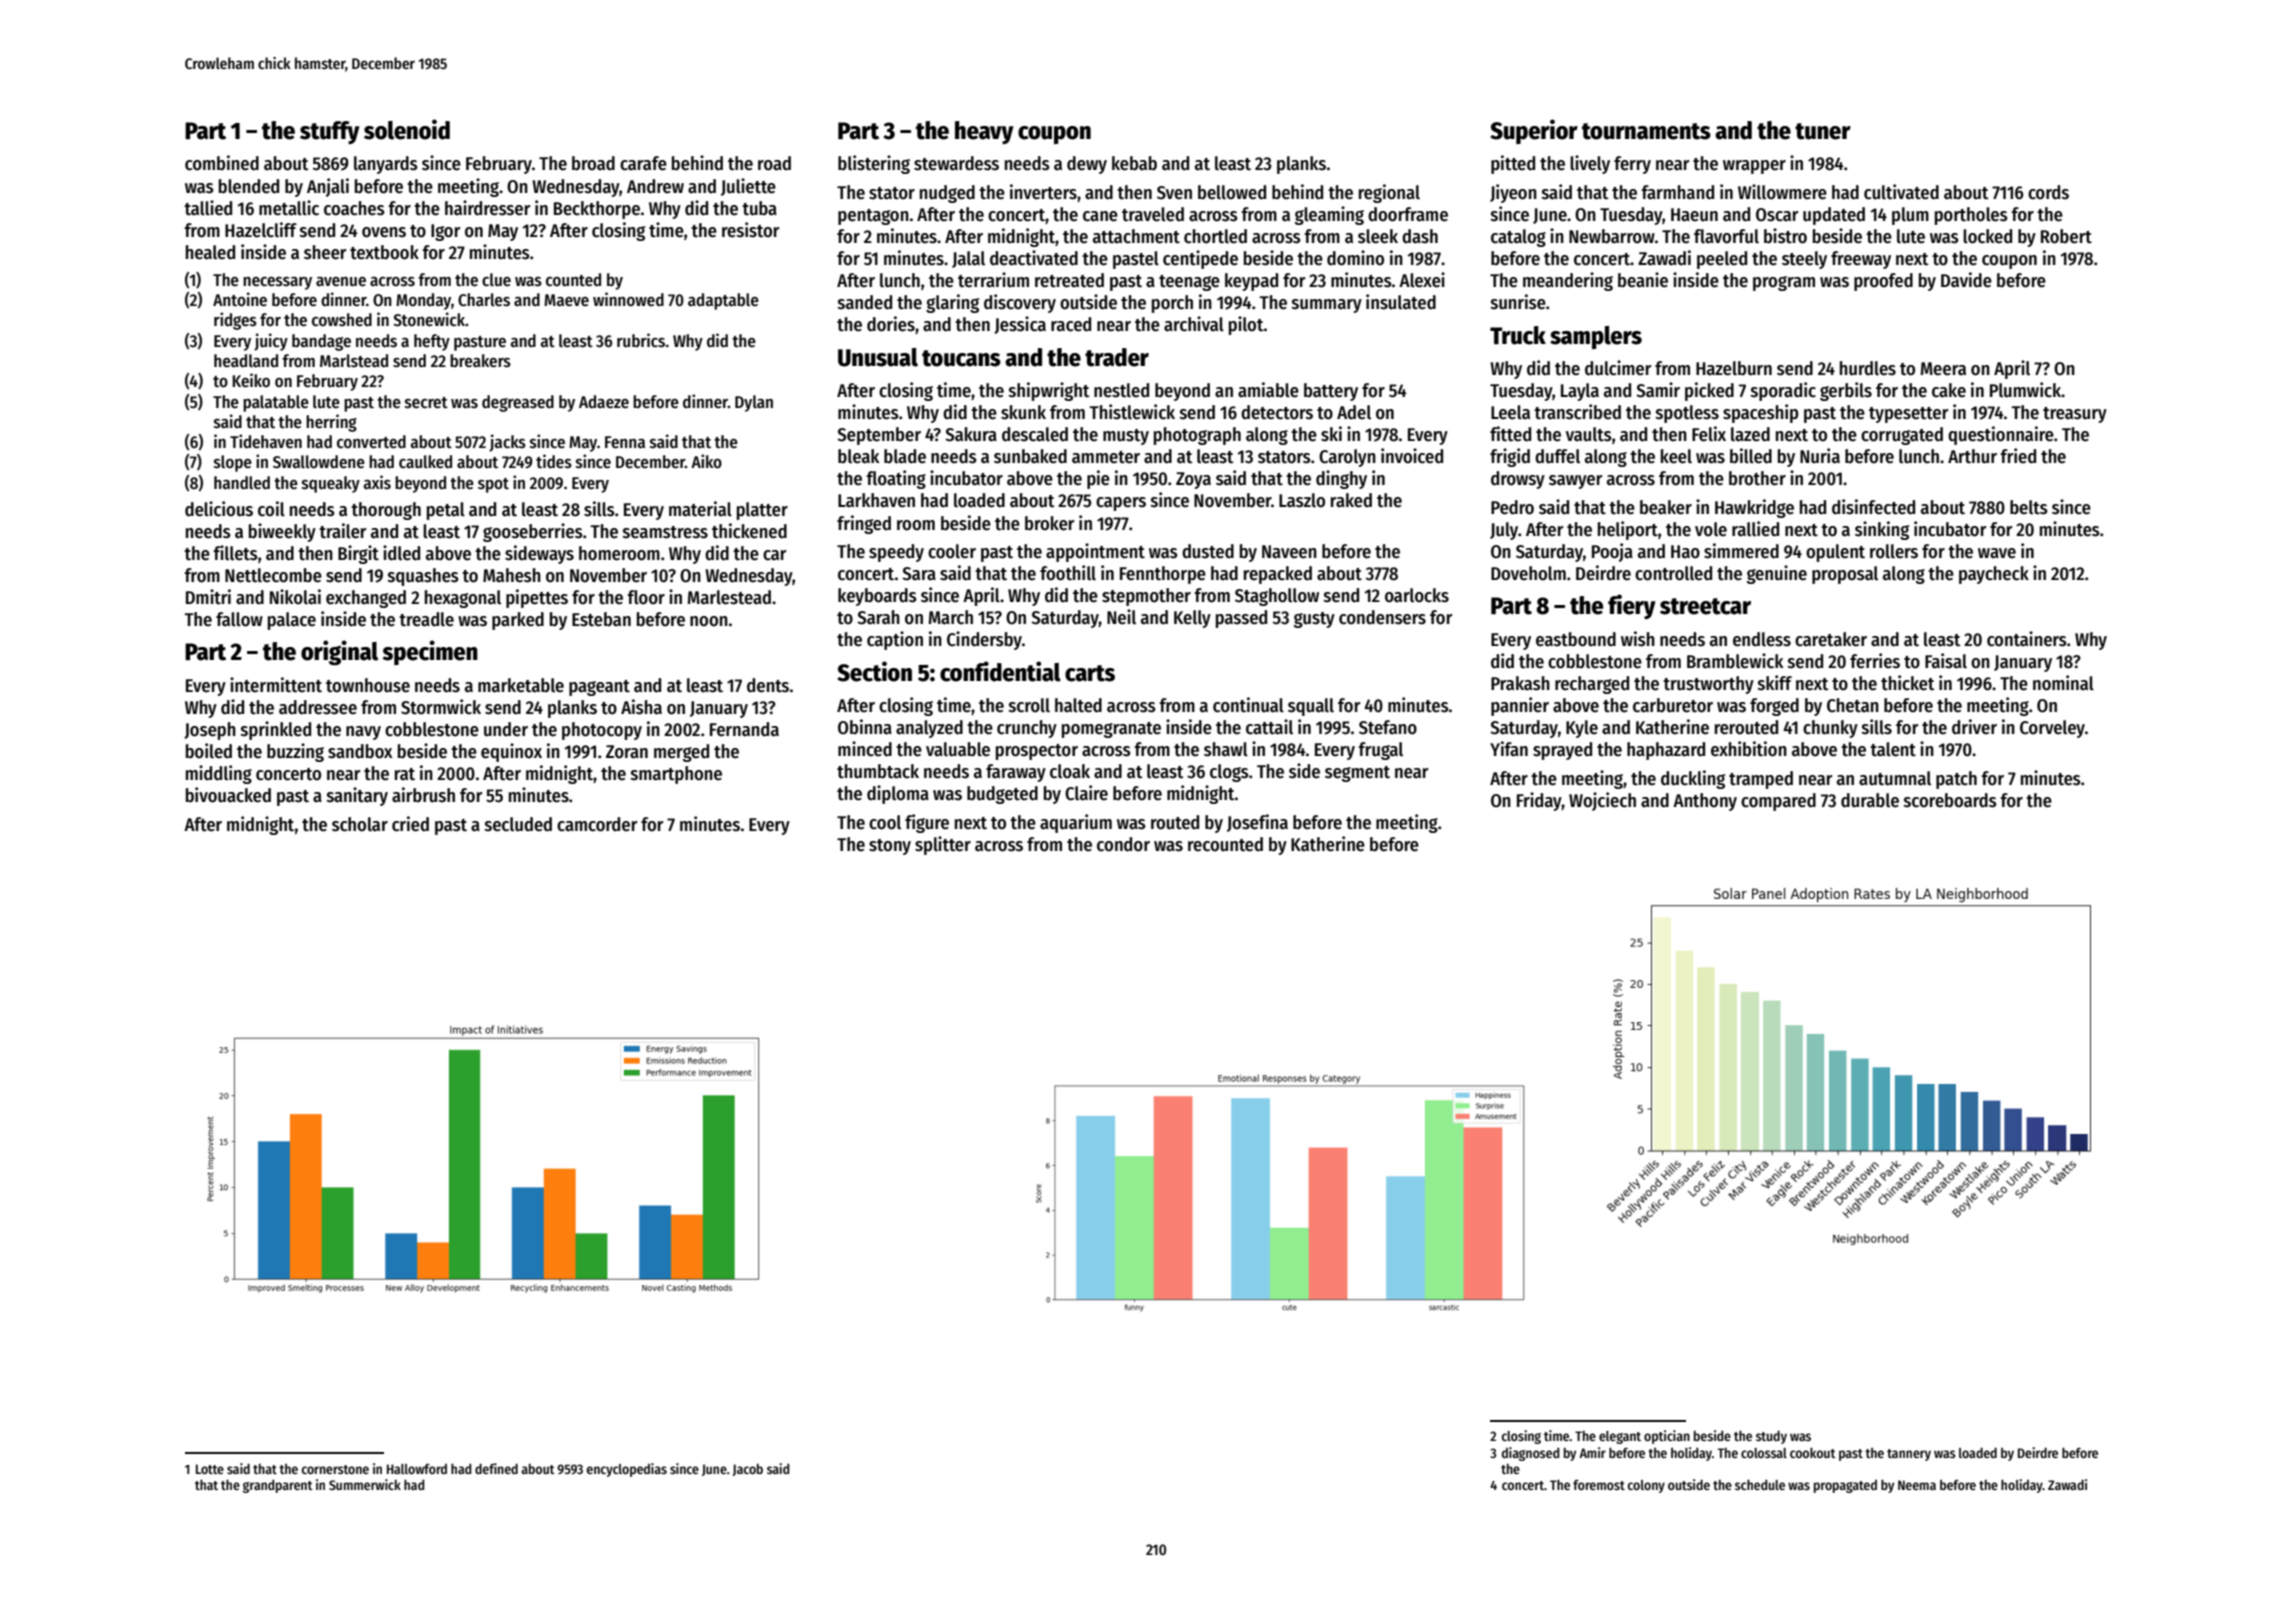 The width and height of the screenshot is (2292, 1620). What do you see at coordinates (943, 845) in the screenshot?
I see `splitter` at bounding box center [943, 845].
